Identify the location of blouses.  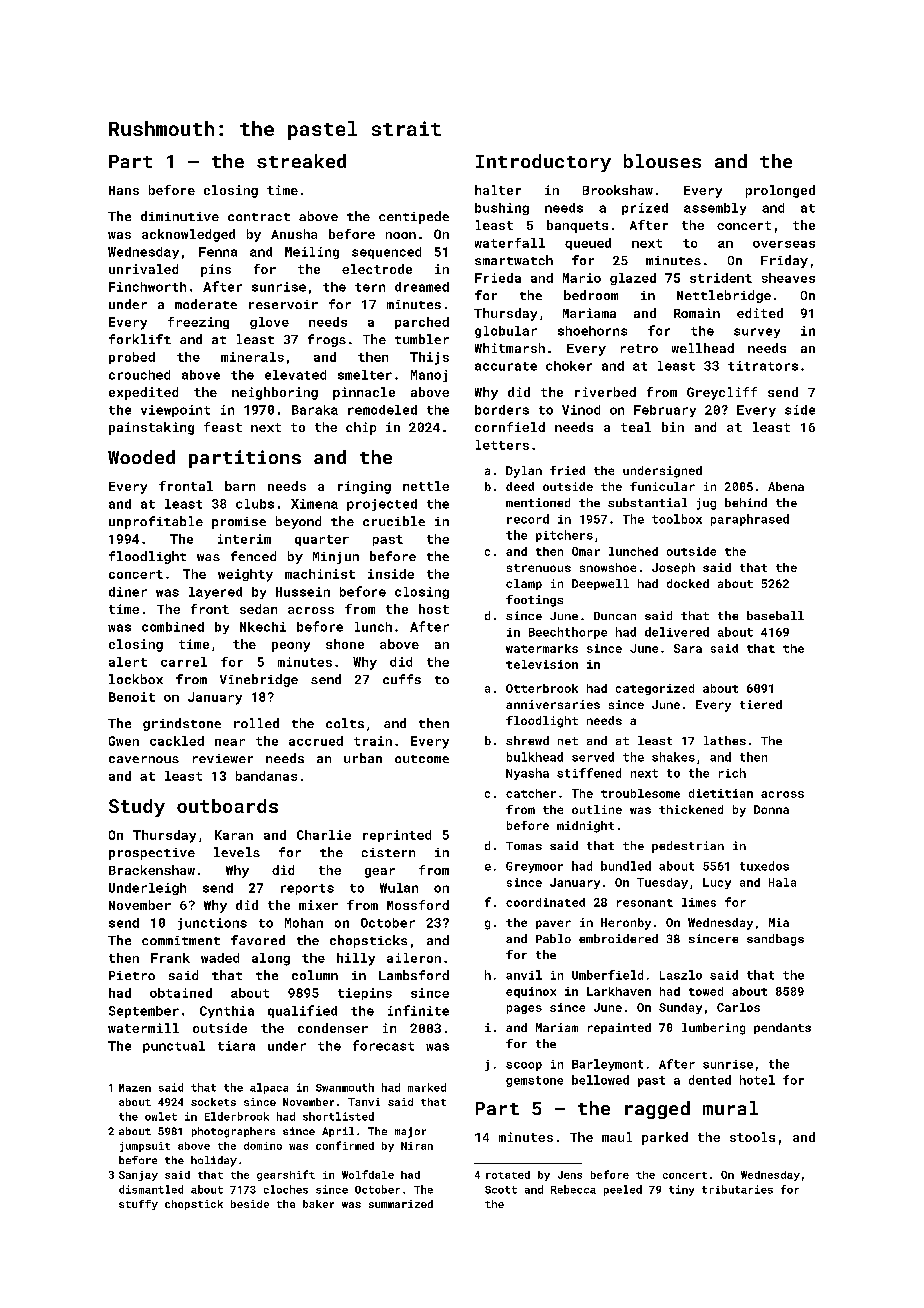
(662, 161).
